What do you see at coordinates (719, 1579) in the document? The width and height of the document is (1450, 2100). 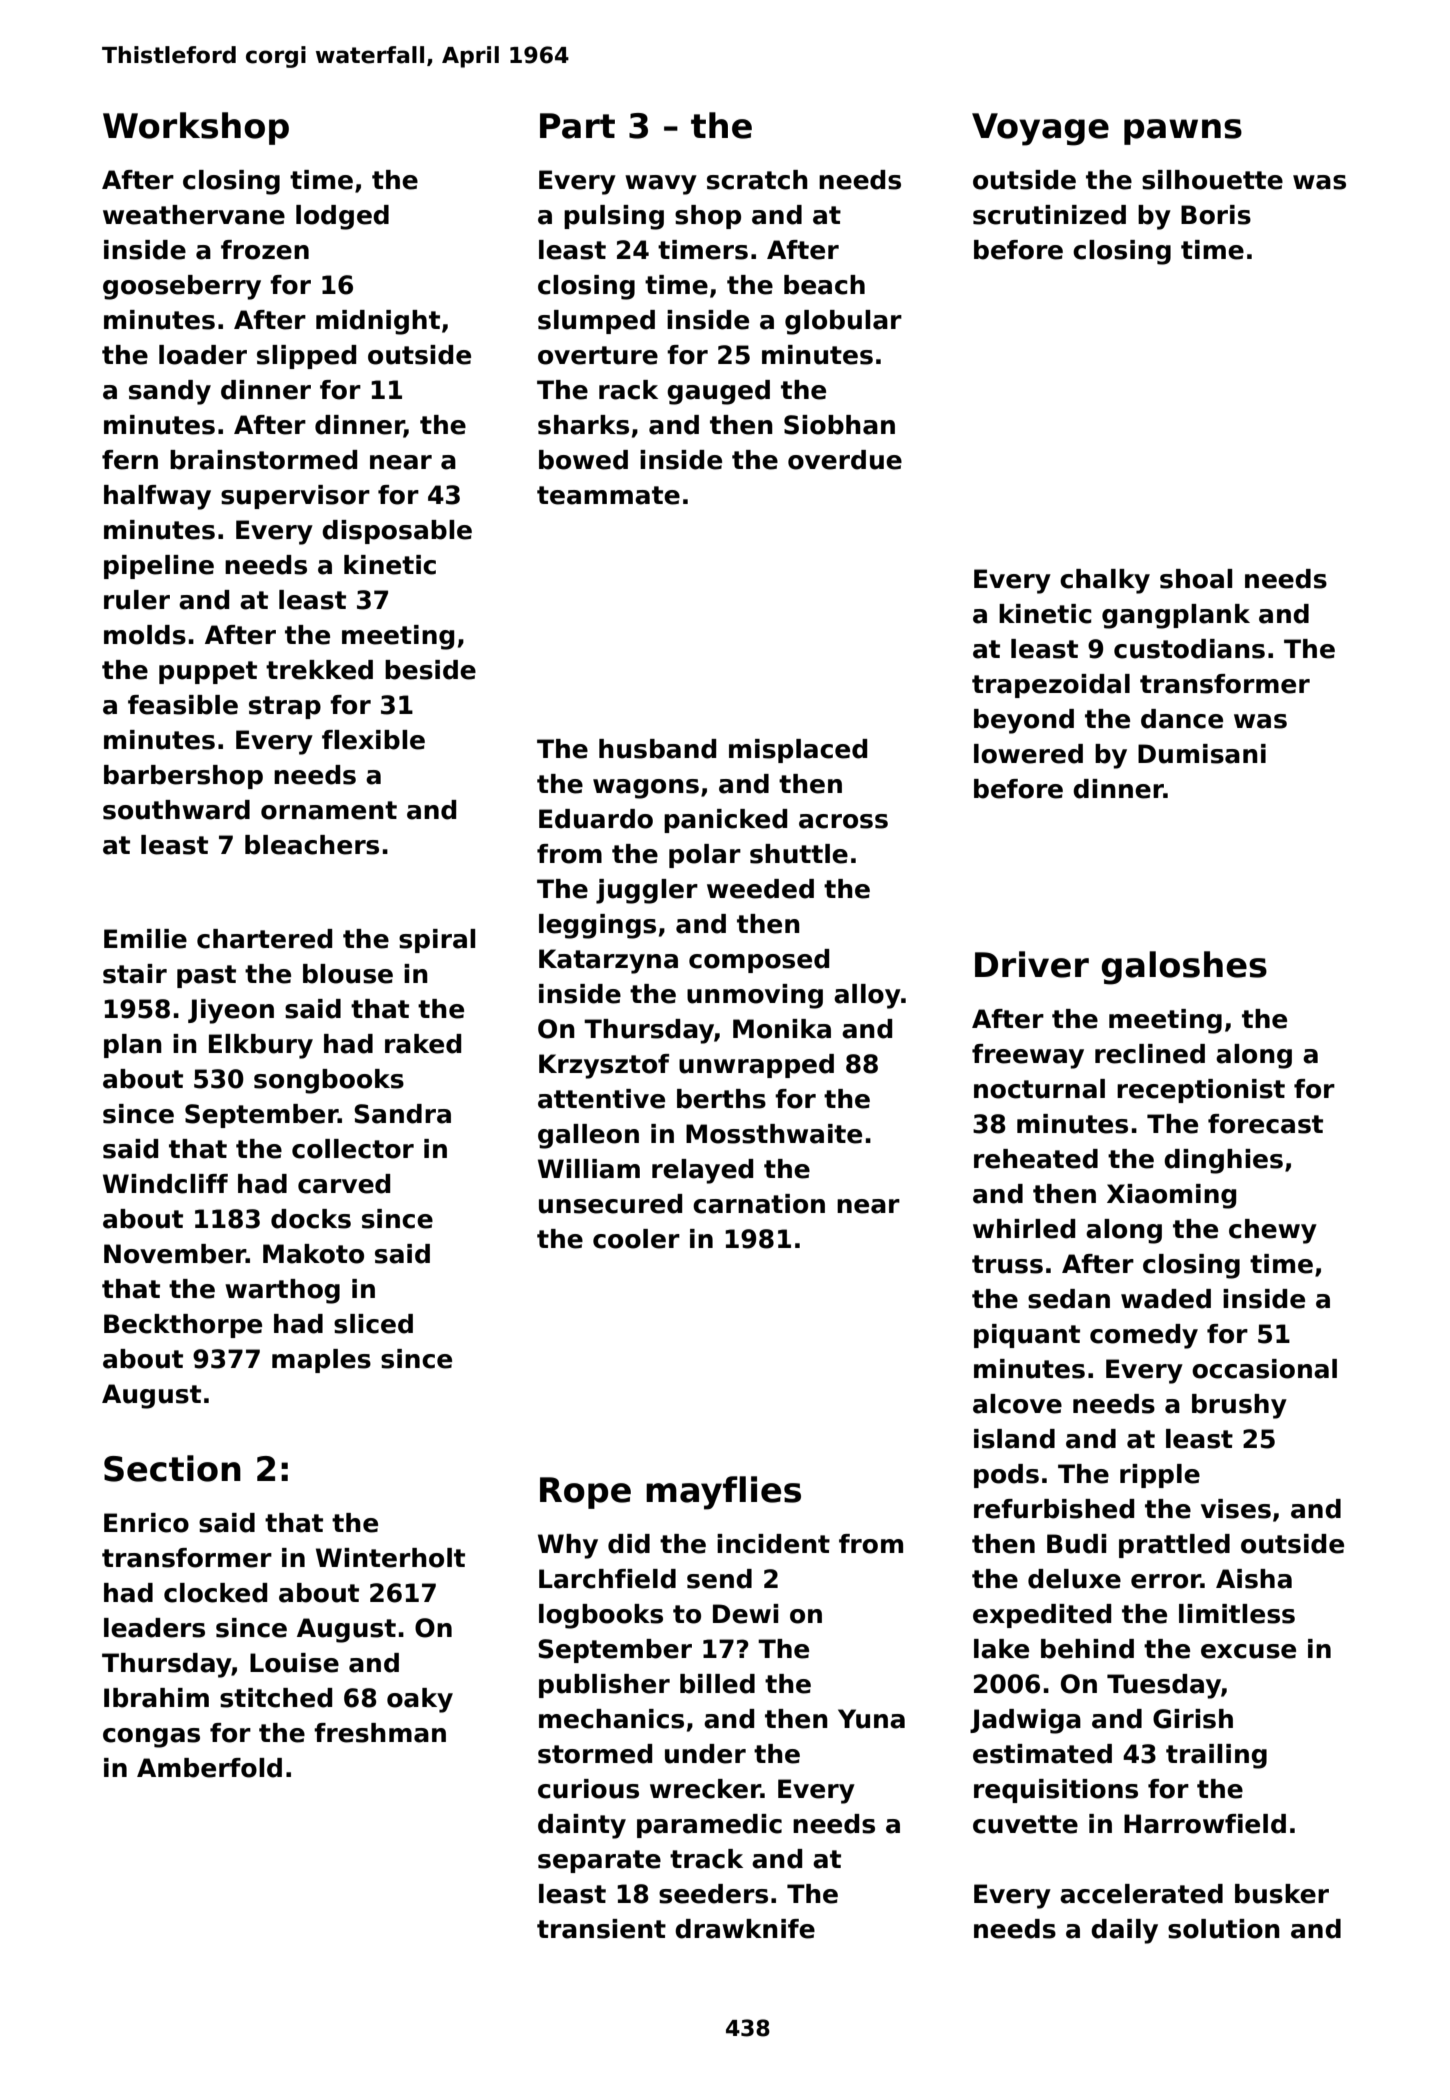 I see `send` at bounding box center [719, 1579].
